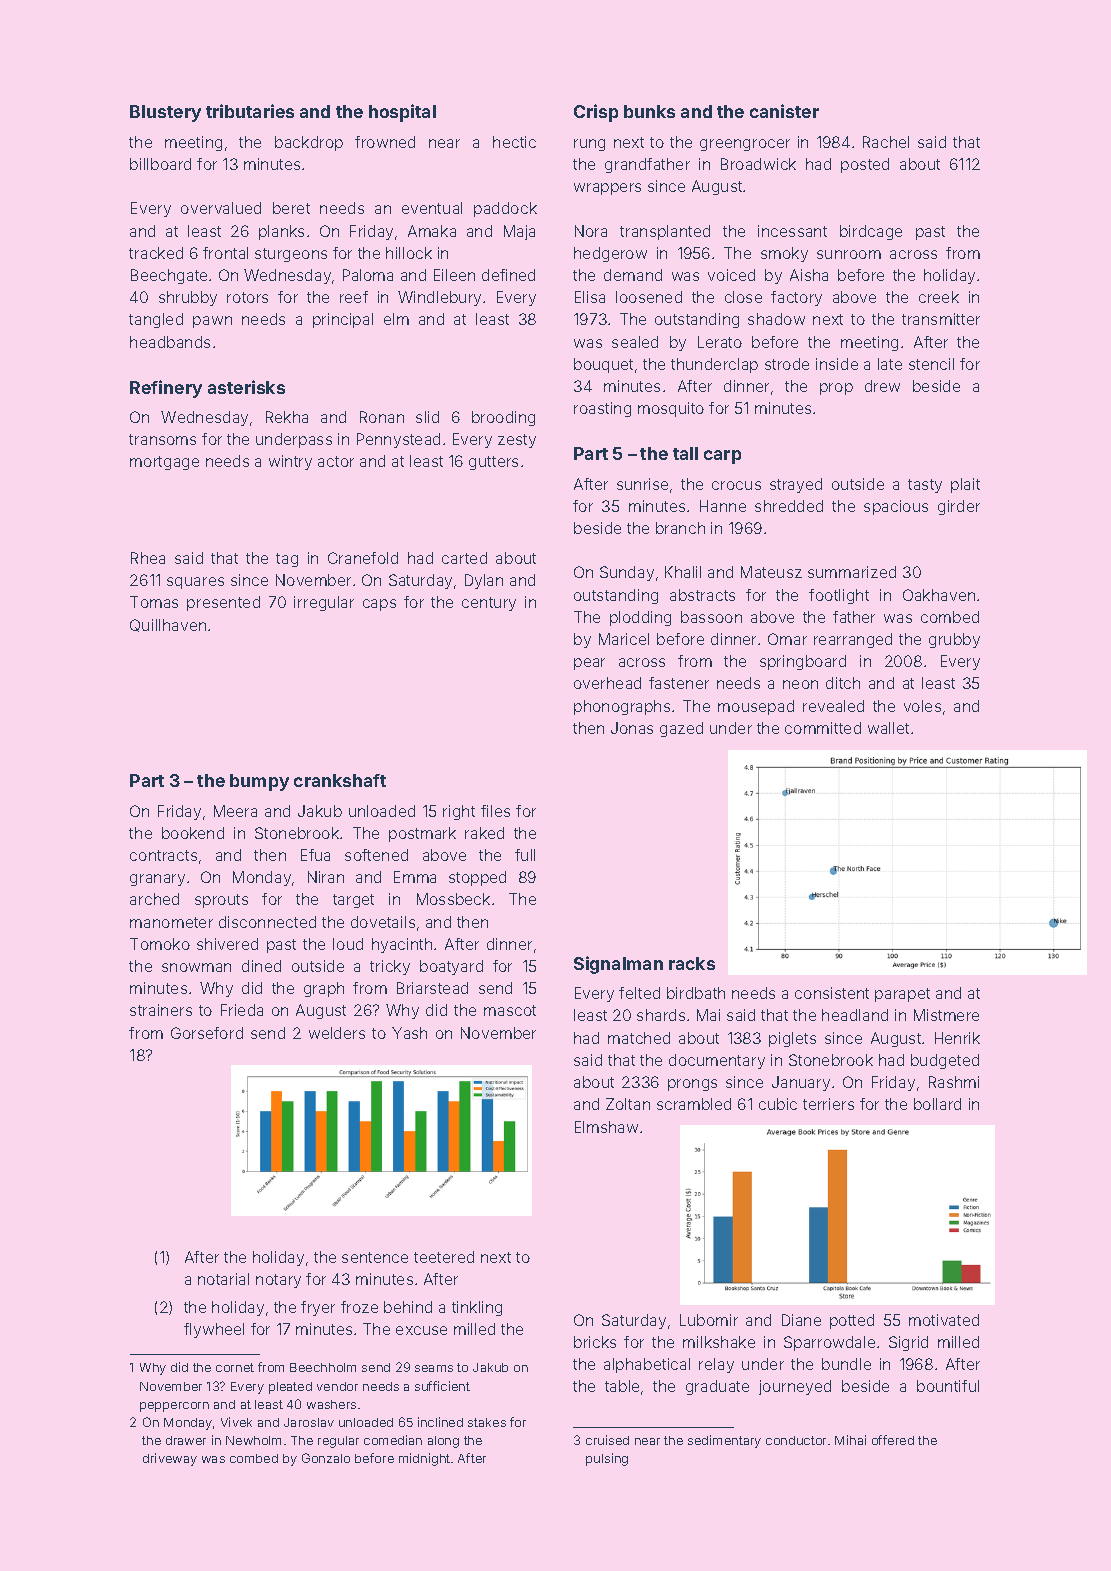  Describe the element at coordinates (632, 728) in the image. I see `Jonas` at that location.
